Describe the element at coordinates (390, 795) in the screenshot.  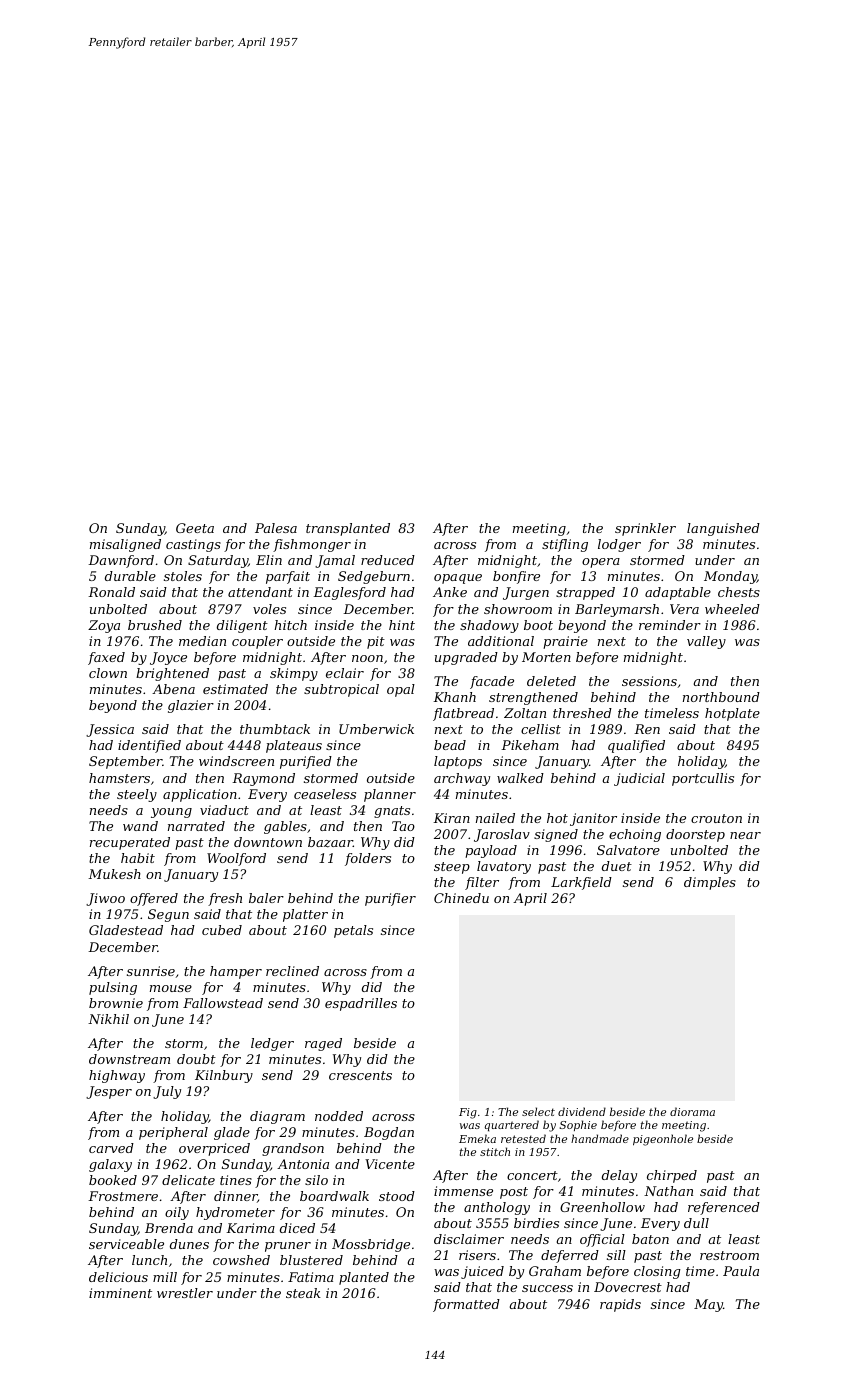
I see `planner` at that location.
